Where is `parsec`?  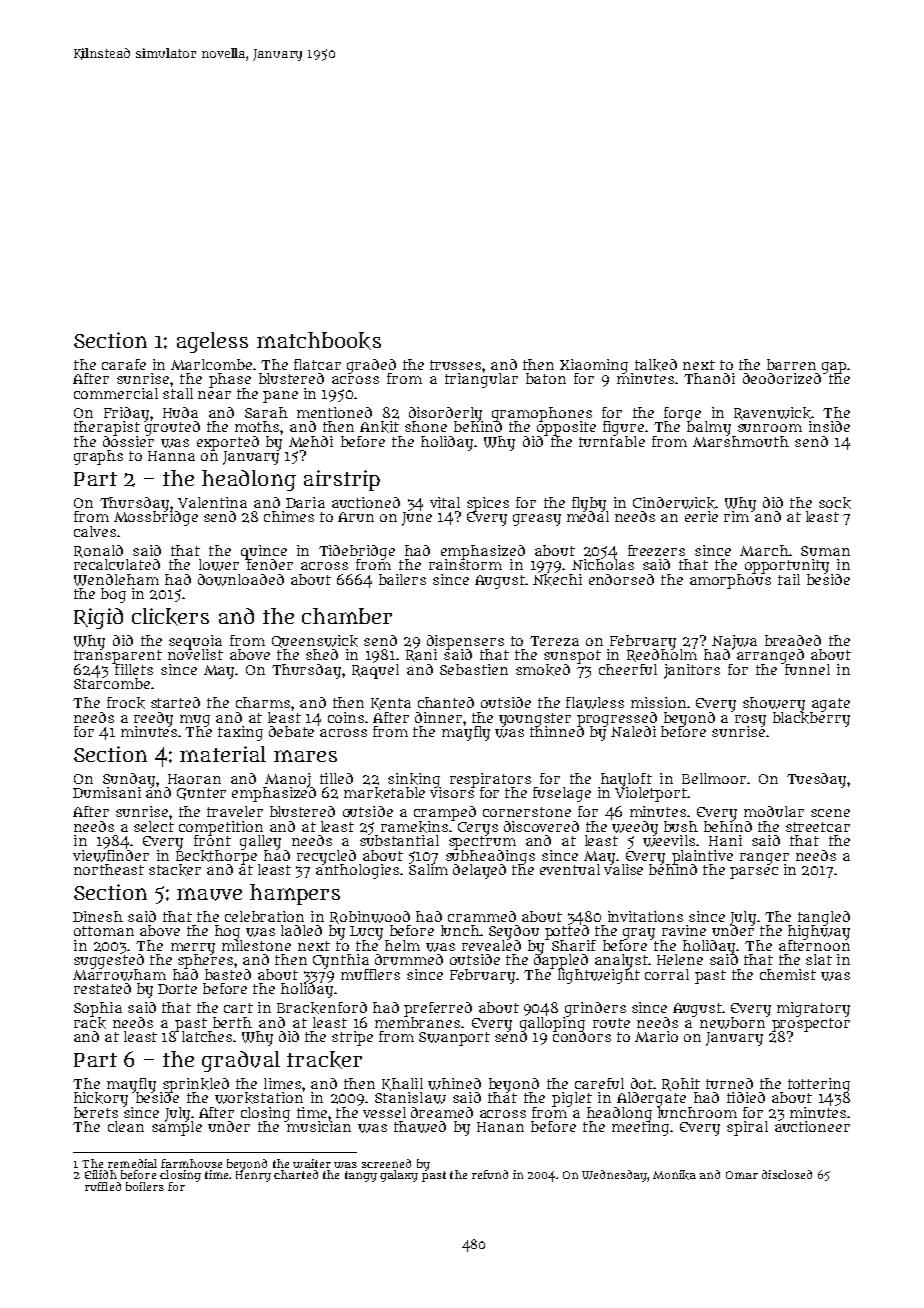
parsec is located at coordinates (754, 873).
